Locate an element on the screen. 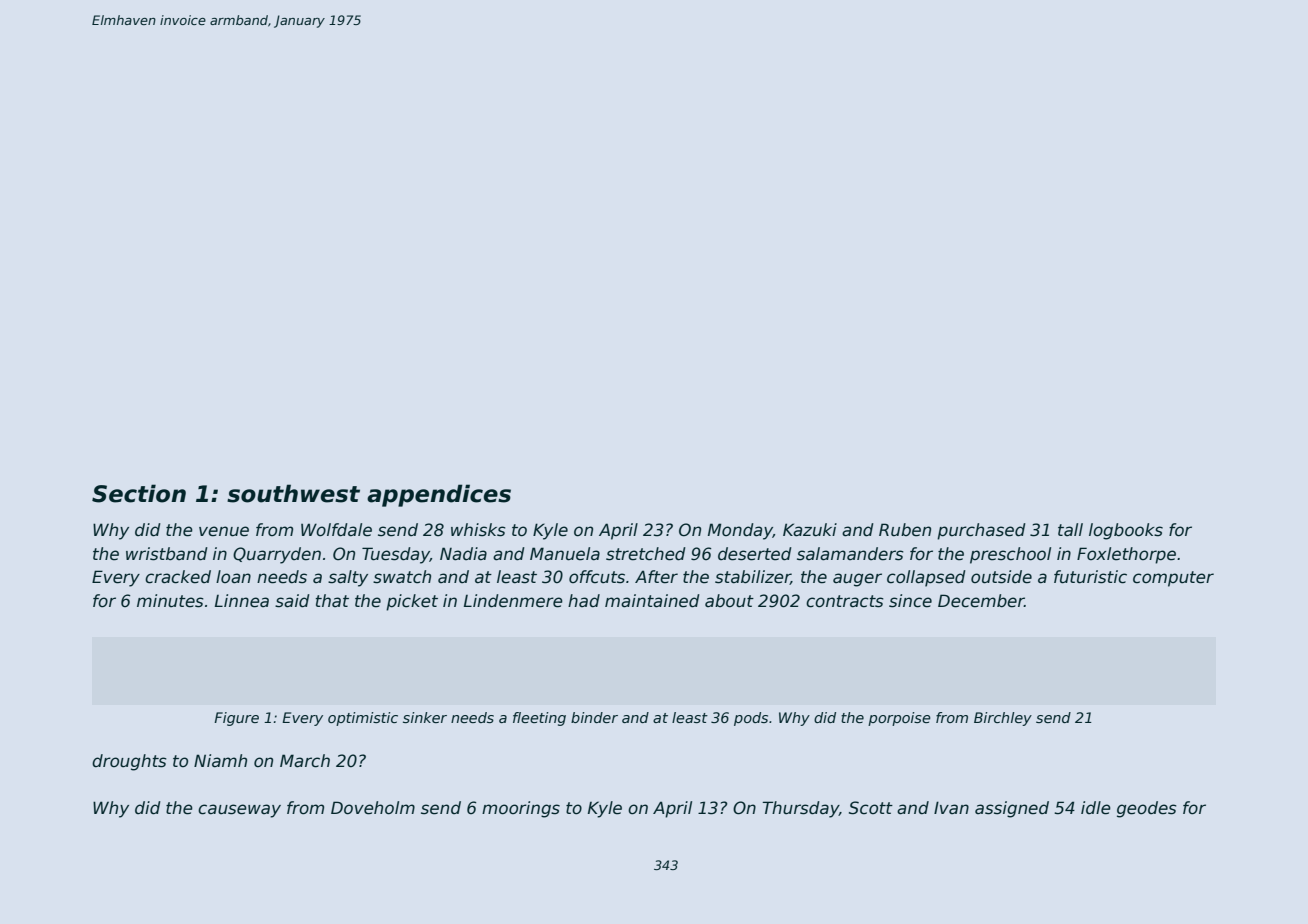 This screenshot has height=924, width=1308. pods is located at coordinates (751, 719).
